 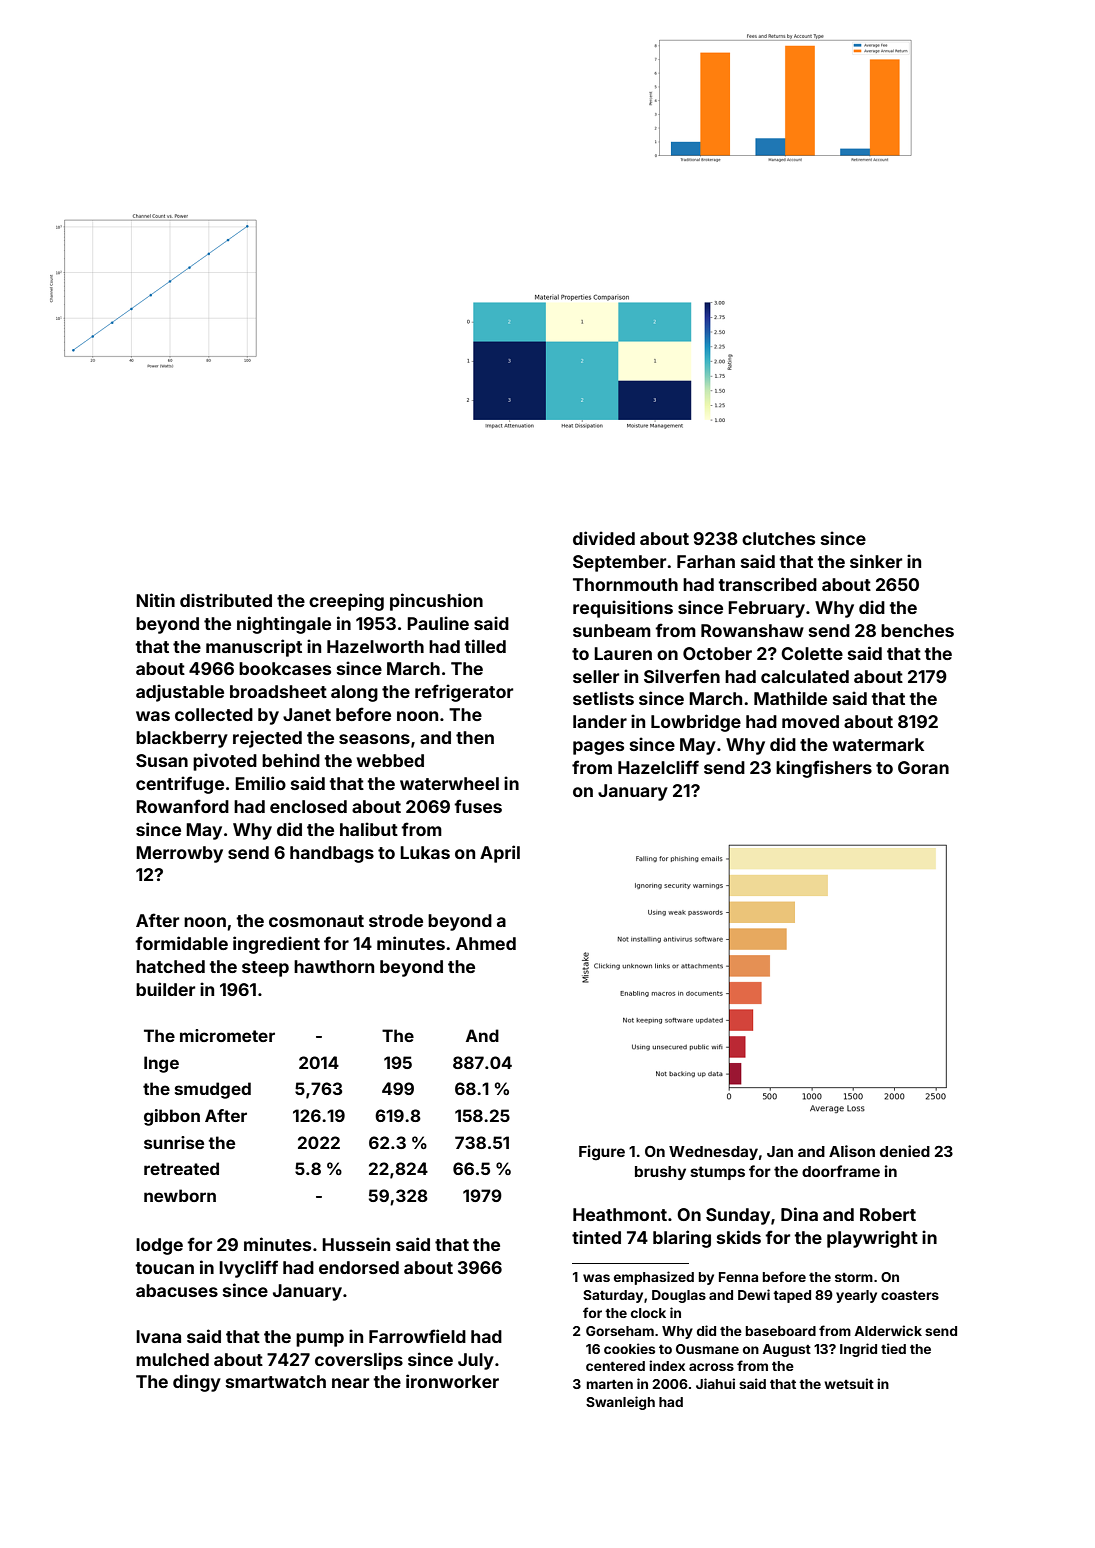 What do you see at coordinates (778, 538) in the screenshot?
I see `clutches` at bounding box center [778, 538].
